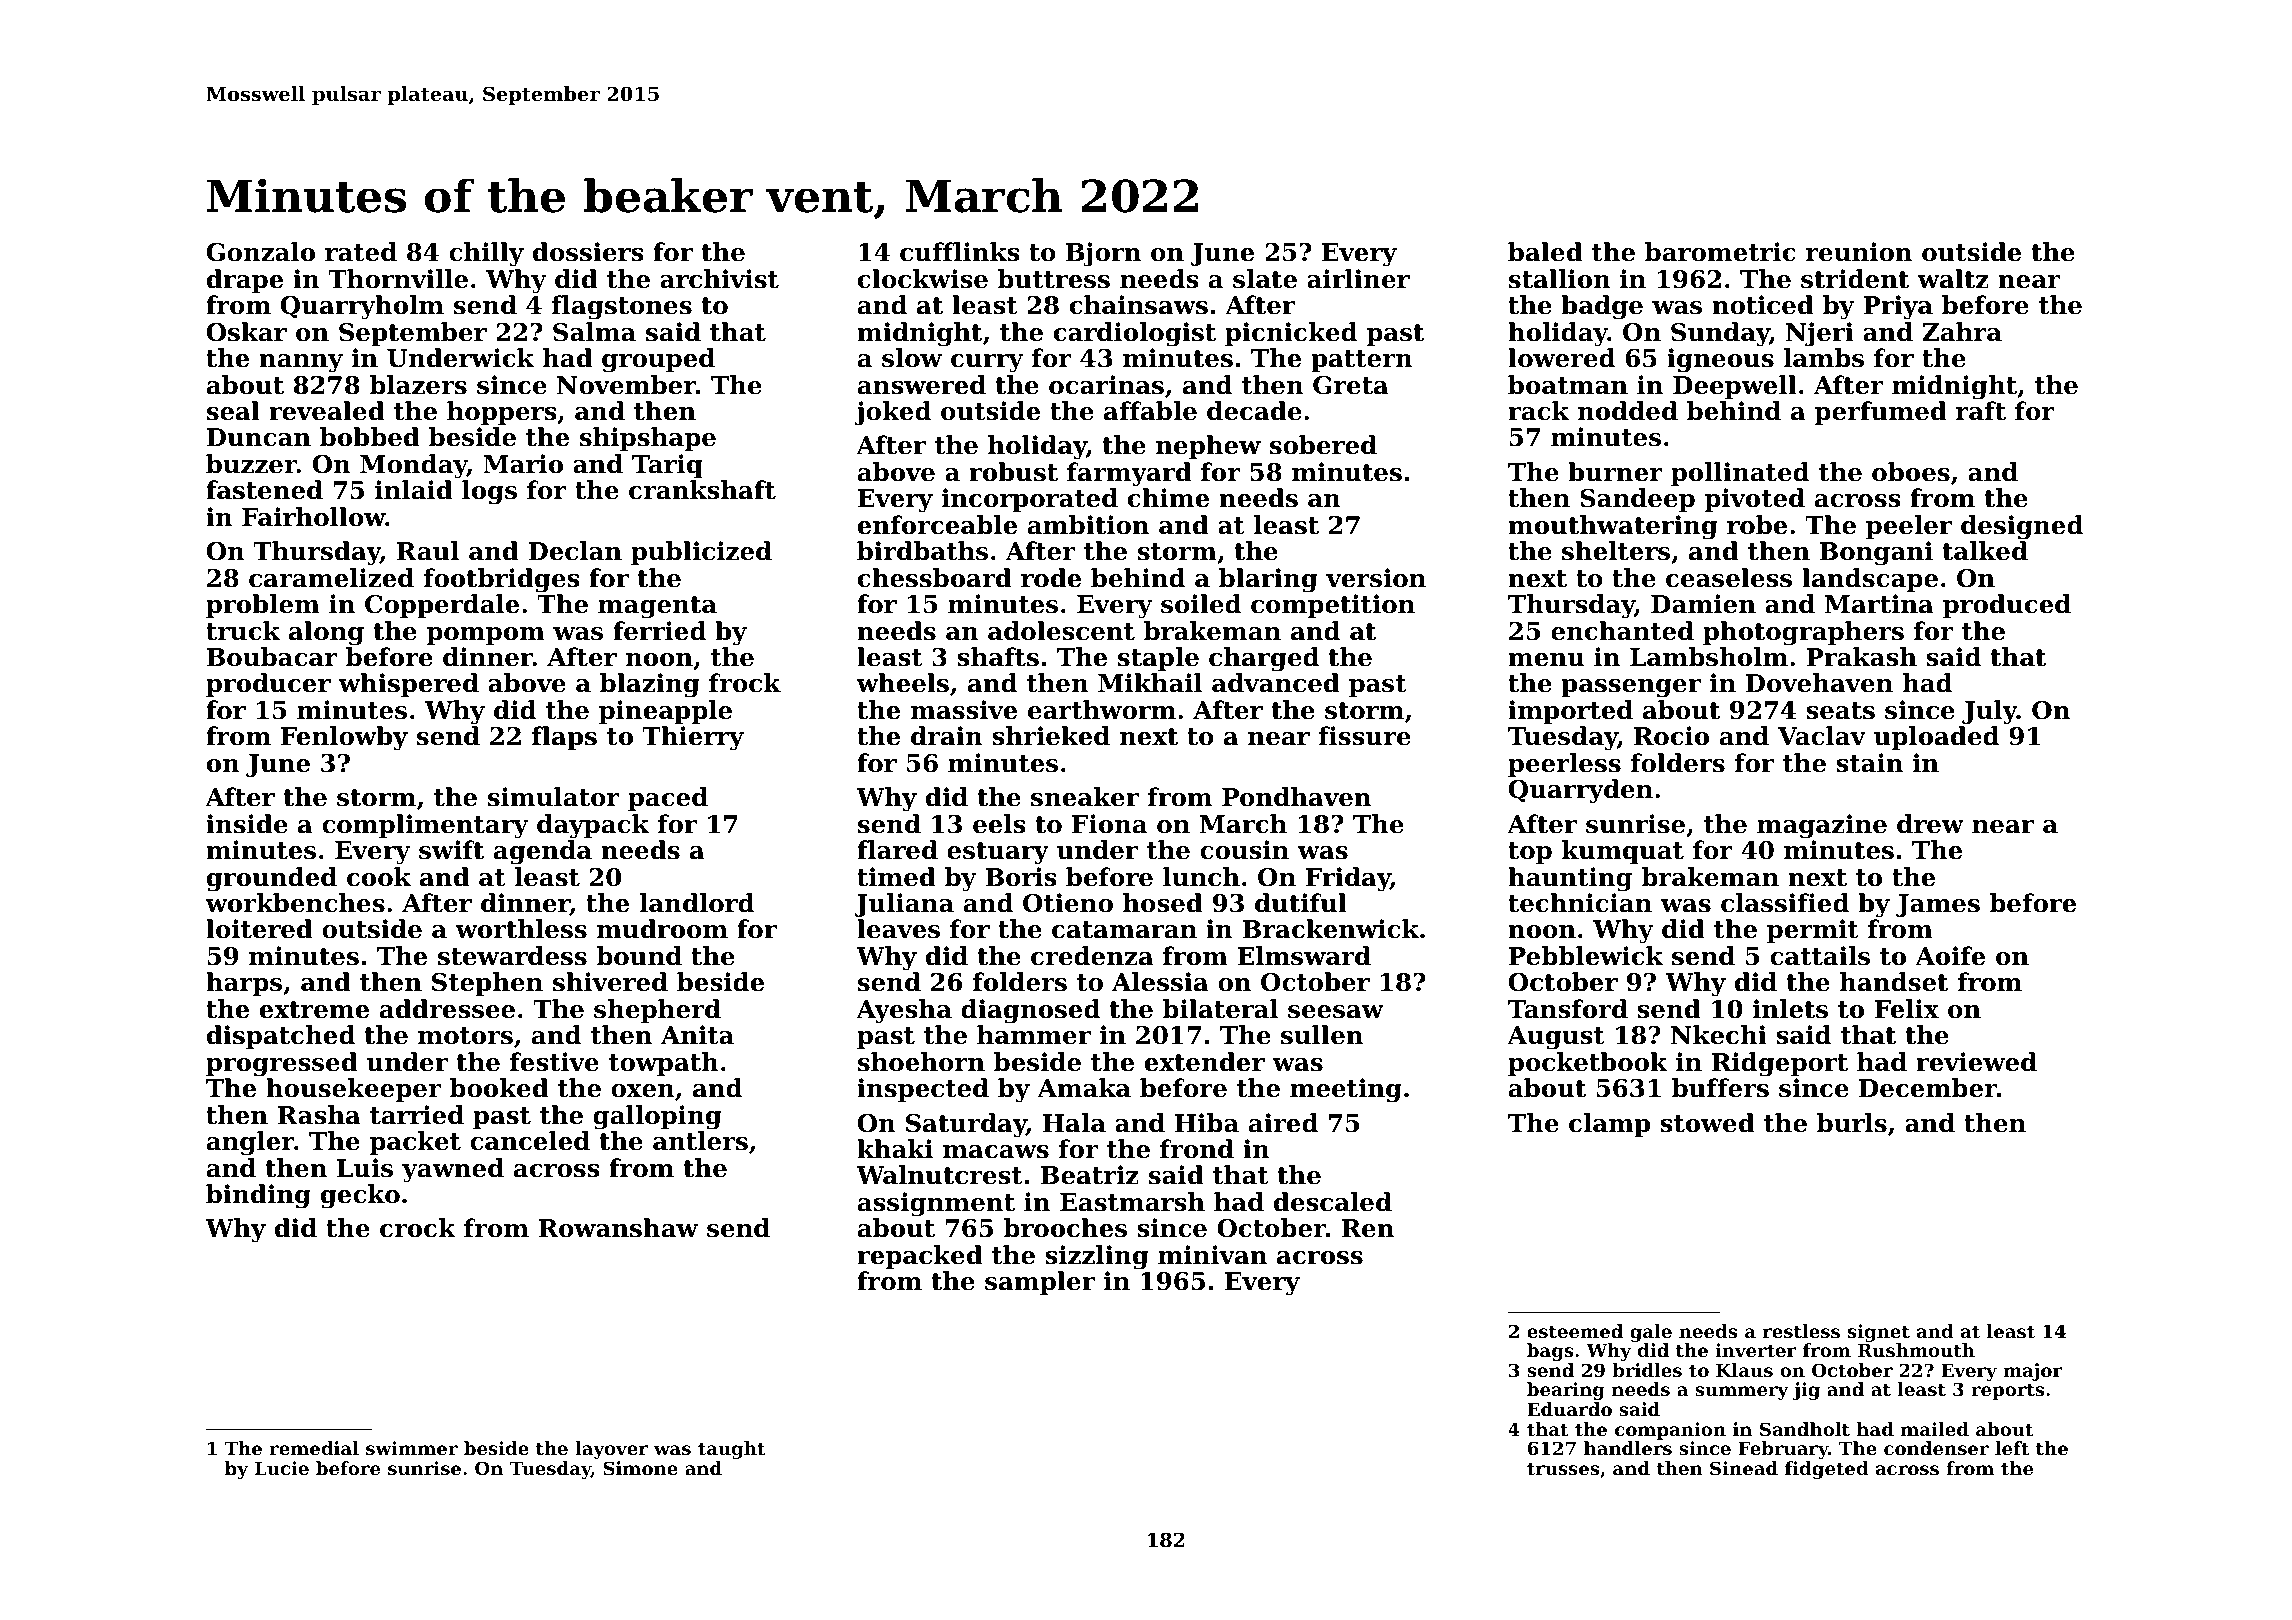 Image resolution: width=2292 pixels, height=1620 pixels. Describe the element at coordinates (1545, 252) in the screenshot. I see `baled` at that location.
